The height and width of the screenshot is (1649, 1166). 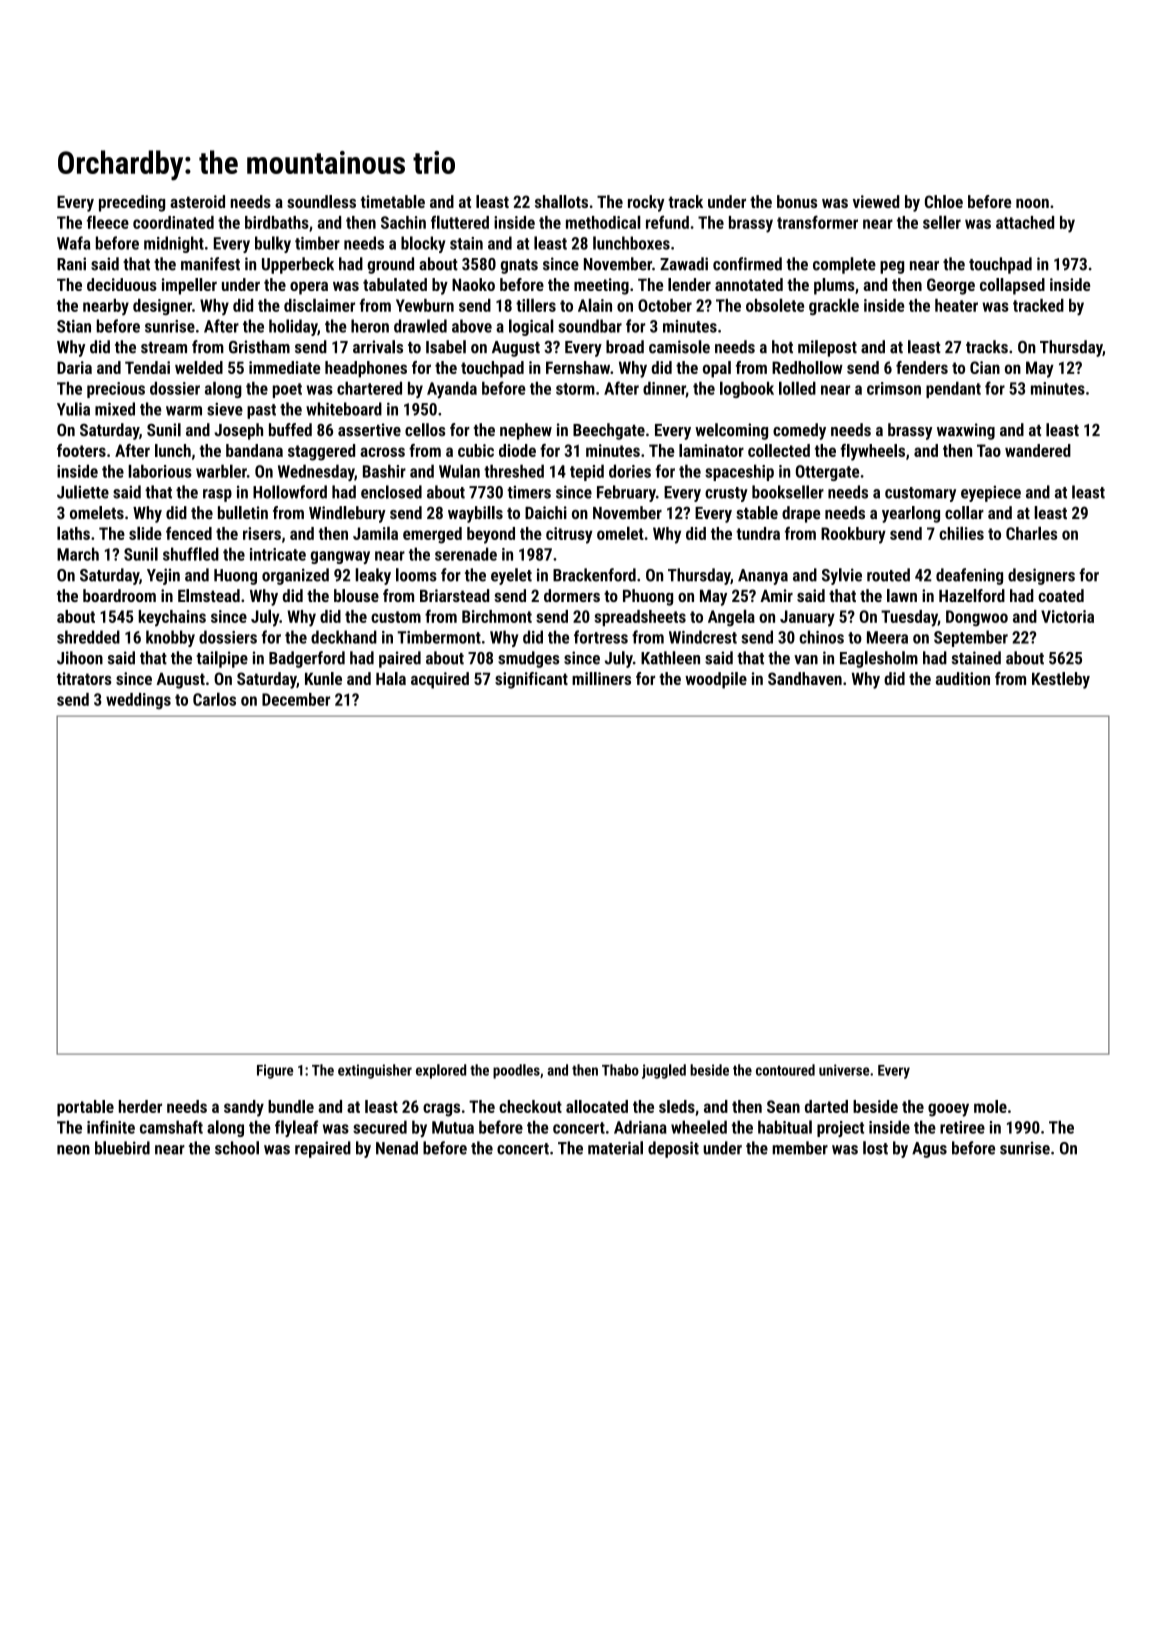 What do you see at coordinates (78, 554) in the screenshot?
I see `March` at bounding box center [78, 554].
